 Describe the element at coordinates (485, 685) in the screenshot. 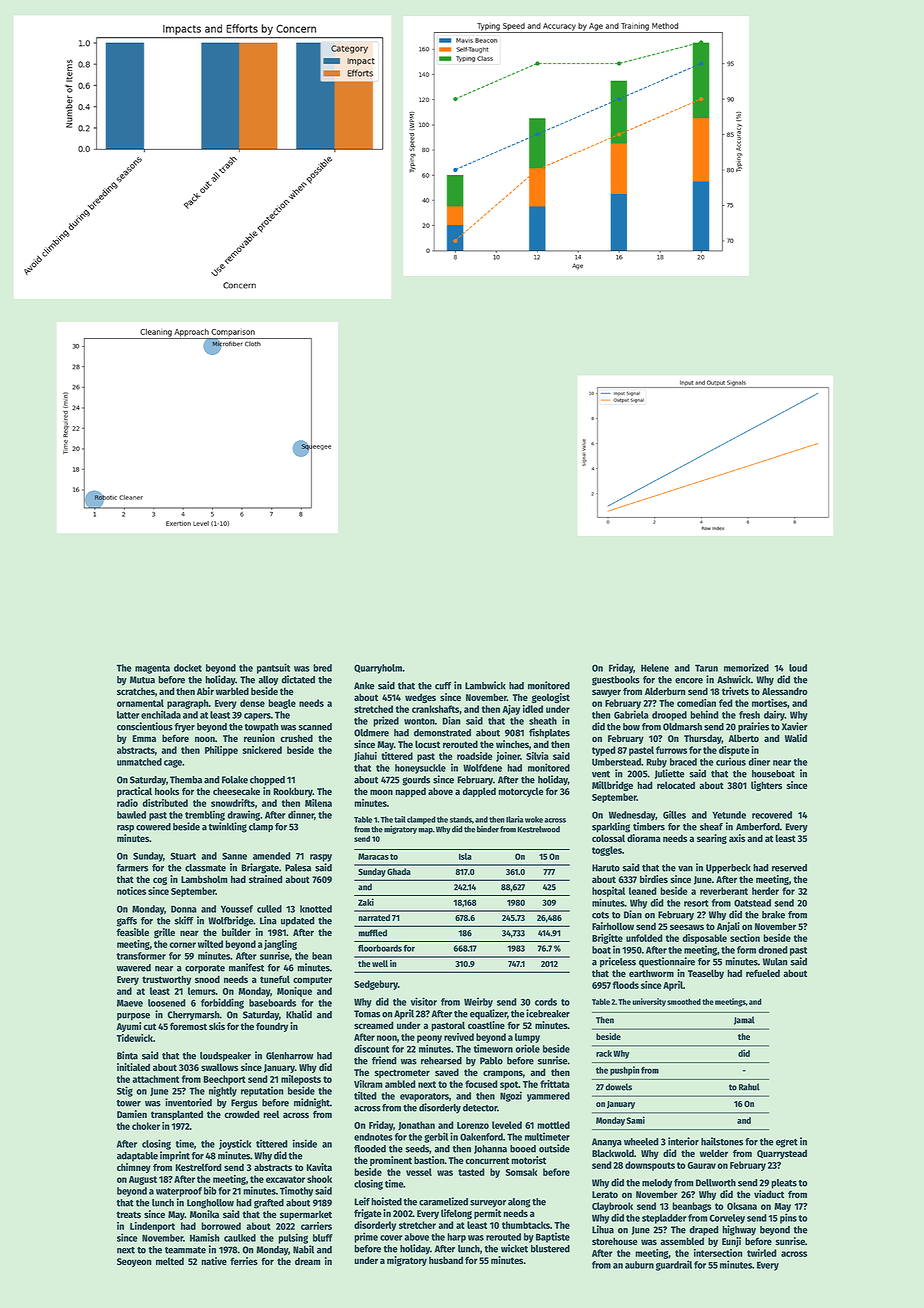

I see `Lambwick` at that location.
